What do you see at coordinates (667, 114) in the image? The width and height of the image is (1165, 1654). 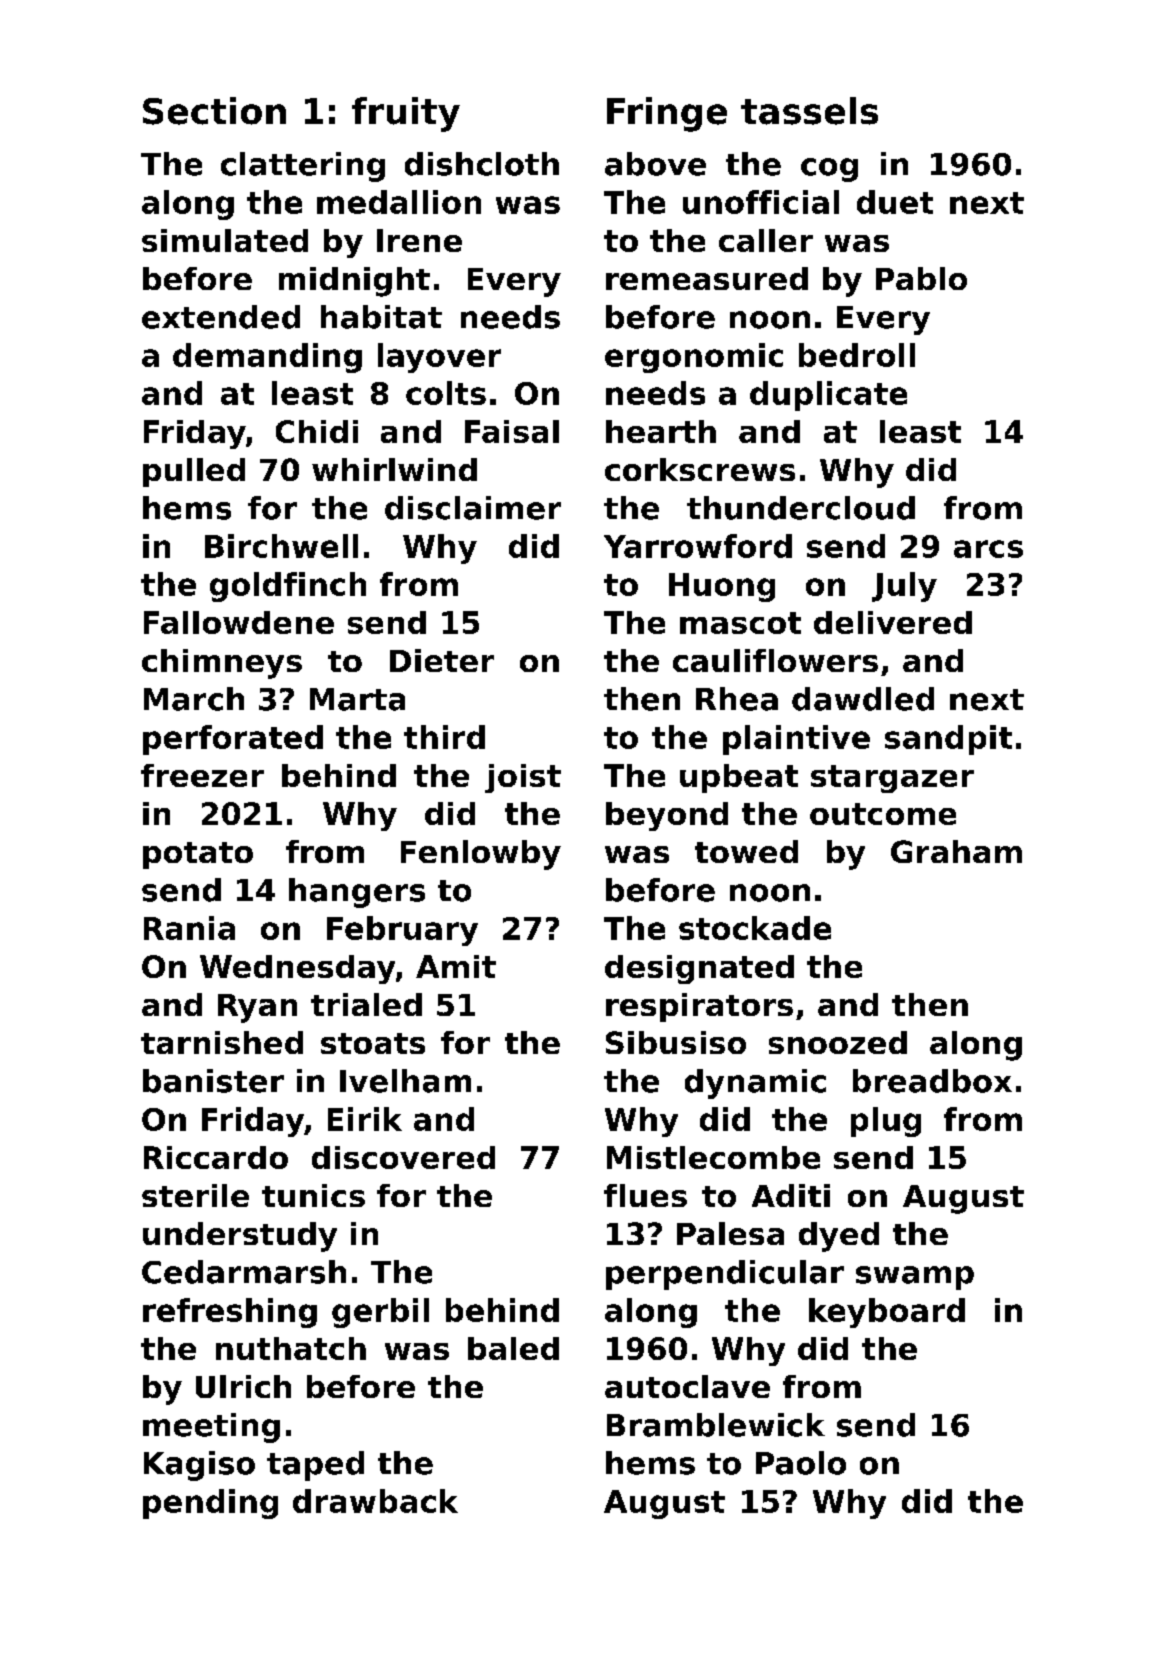 I see `Fringe` at bounding box center [667, 114].
